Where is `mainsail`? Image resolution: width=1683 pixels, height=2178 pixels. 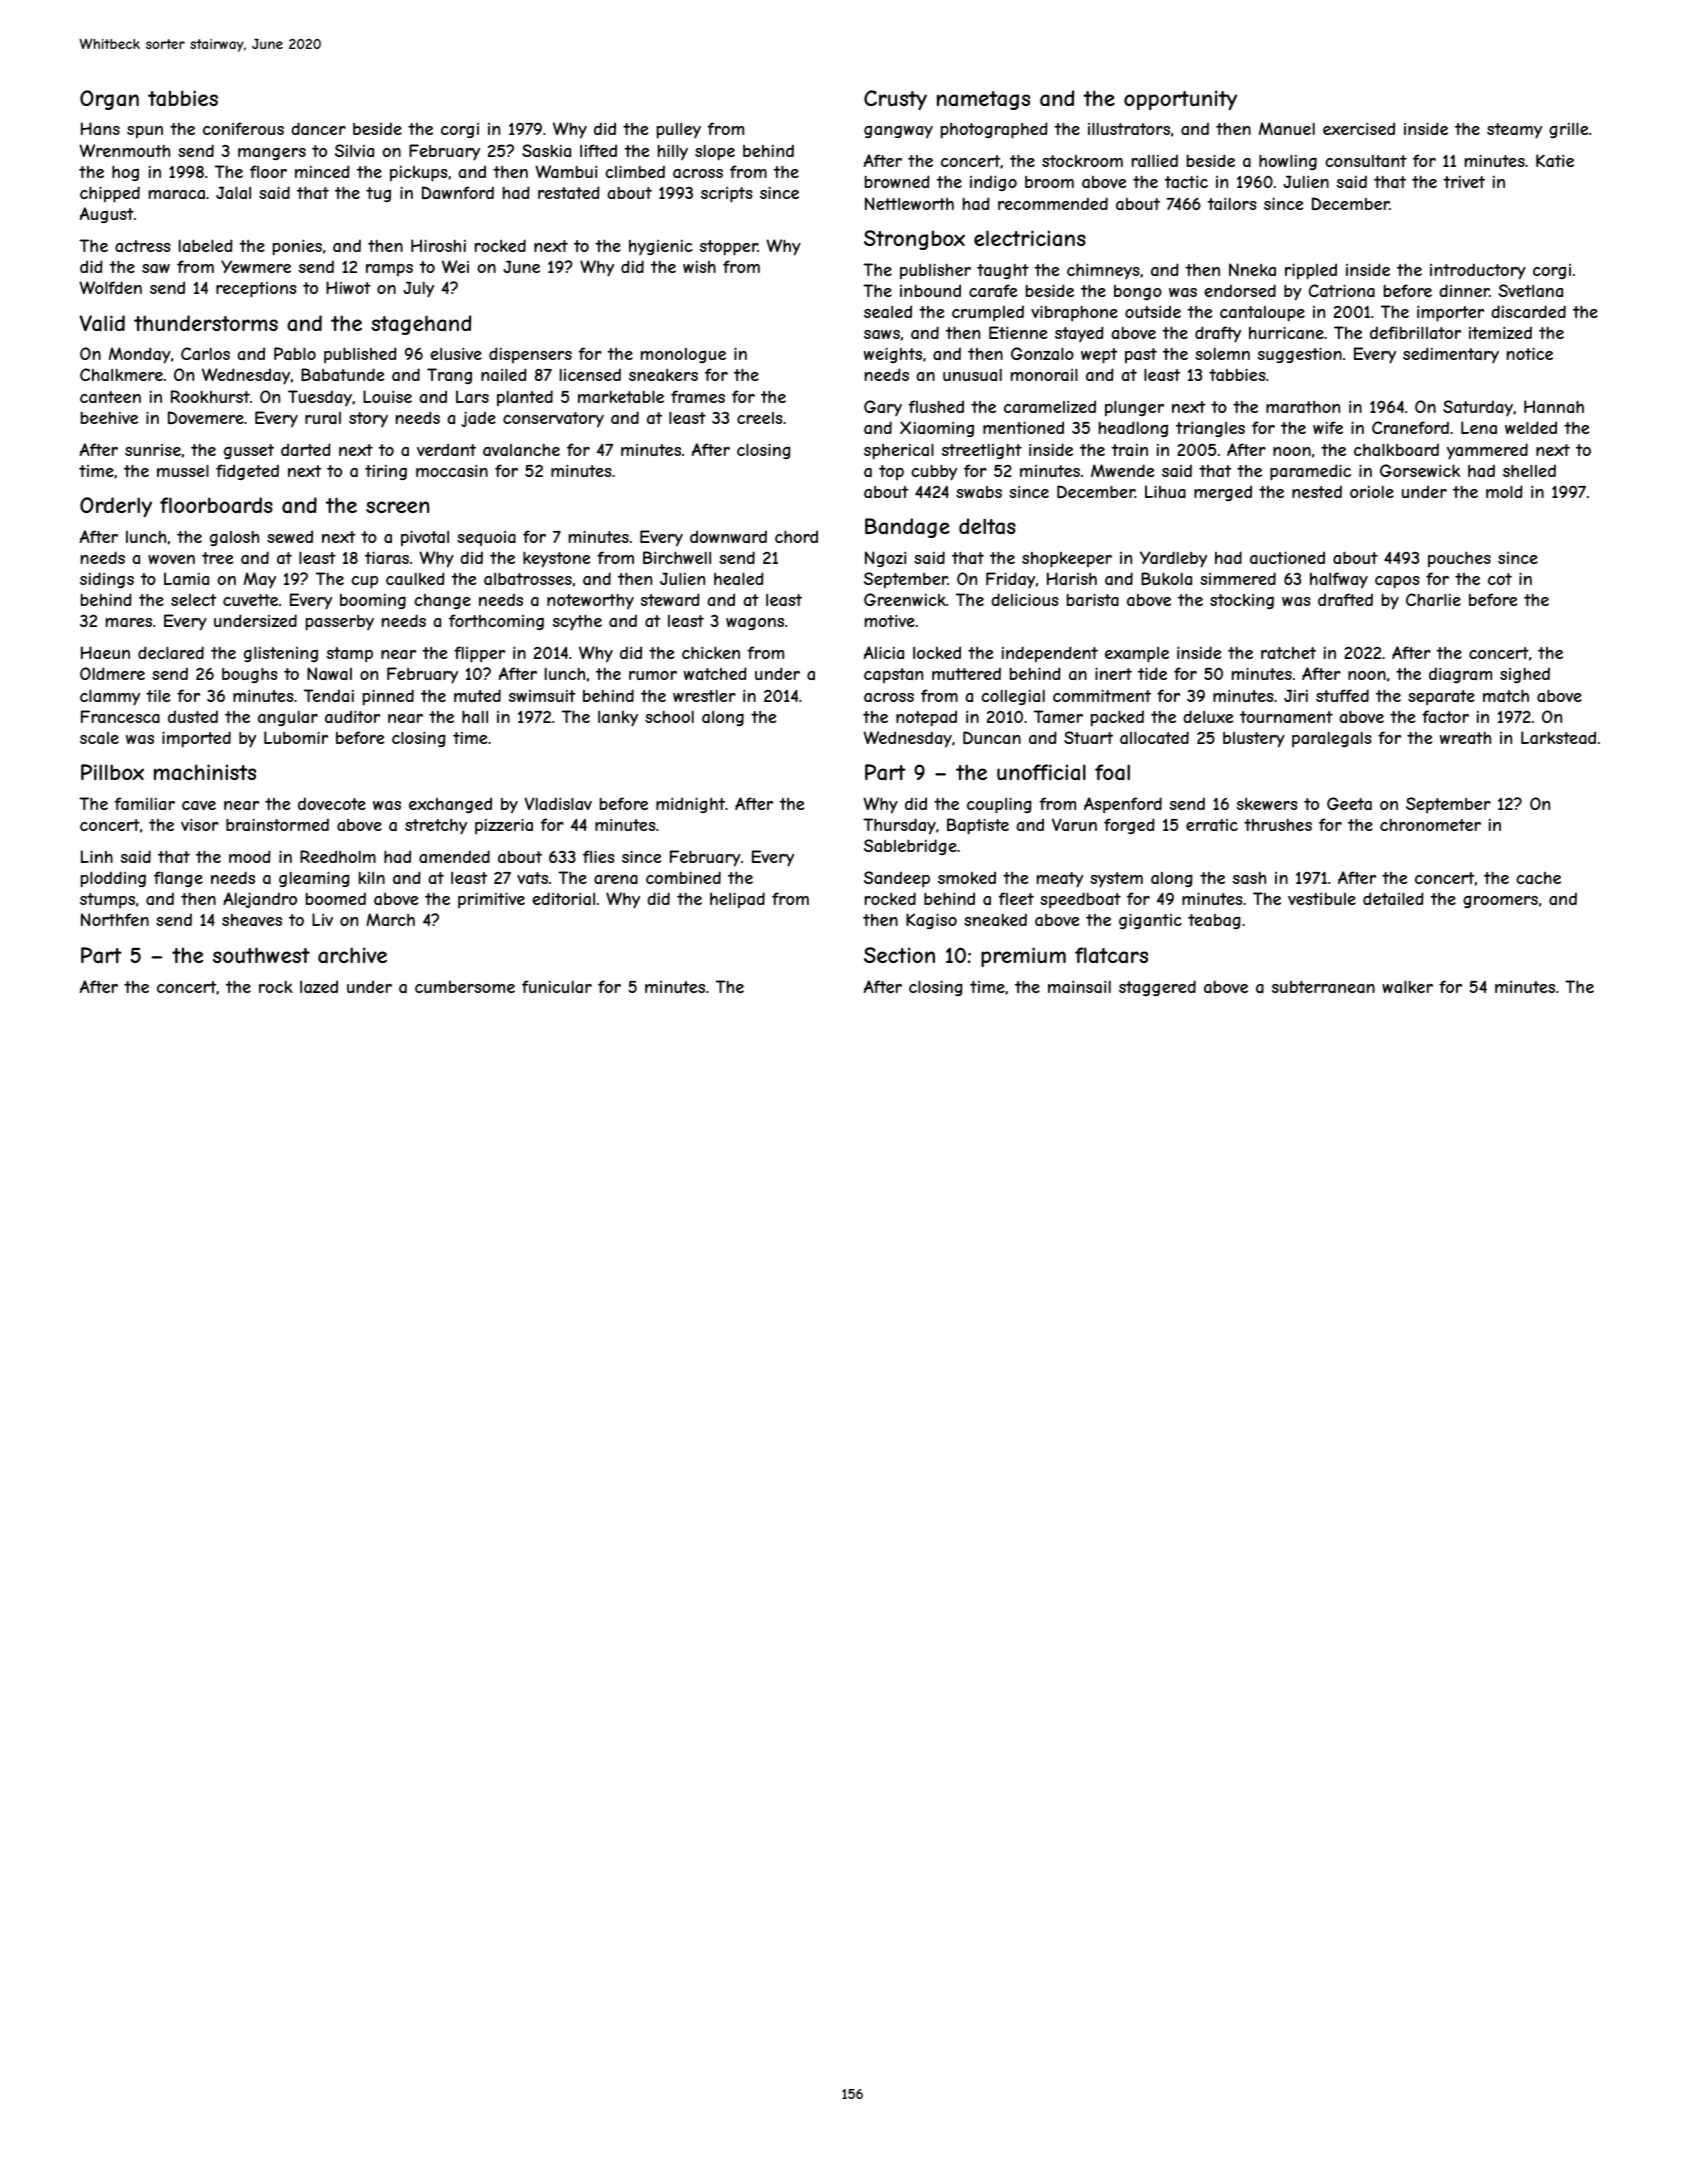
mainsail is located at coordinates (1079, 986).
